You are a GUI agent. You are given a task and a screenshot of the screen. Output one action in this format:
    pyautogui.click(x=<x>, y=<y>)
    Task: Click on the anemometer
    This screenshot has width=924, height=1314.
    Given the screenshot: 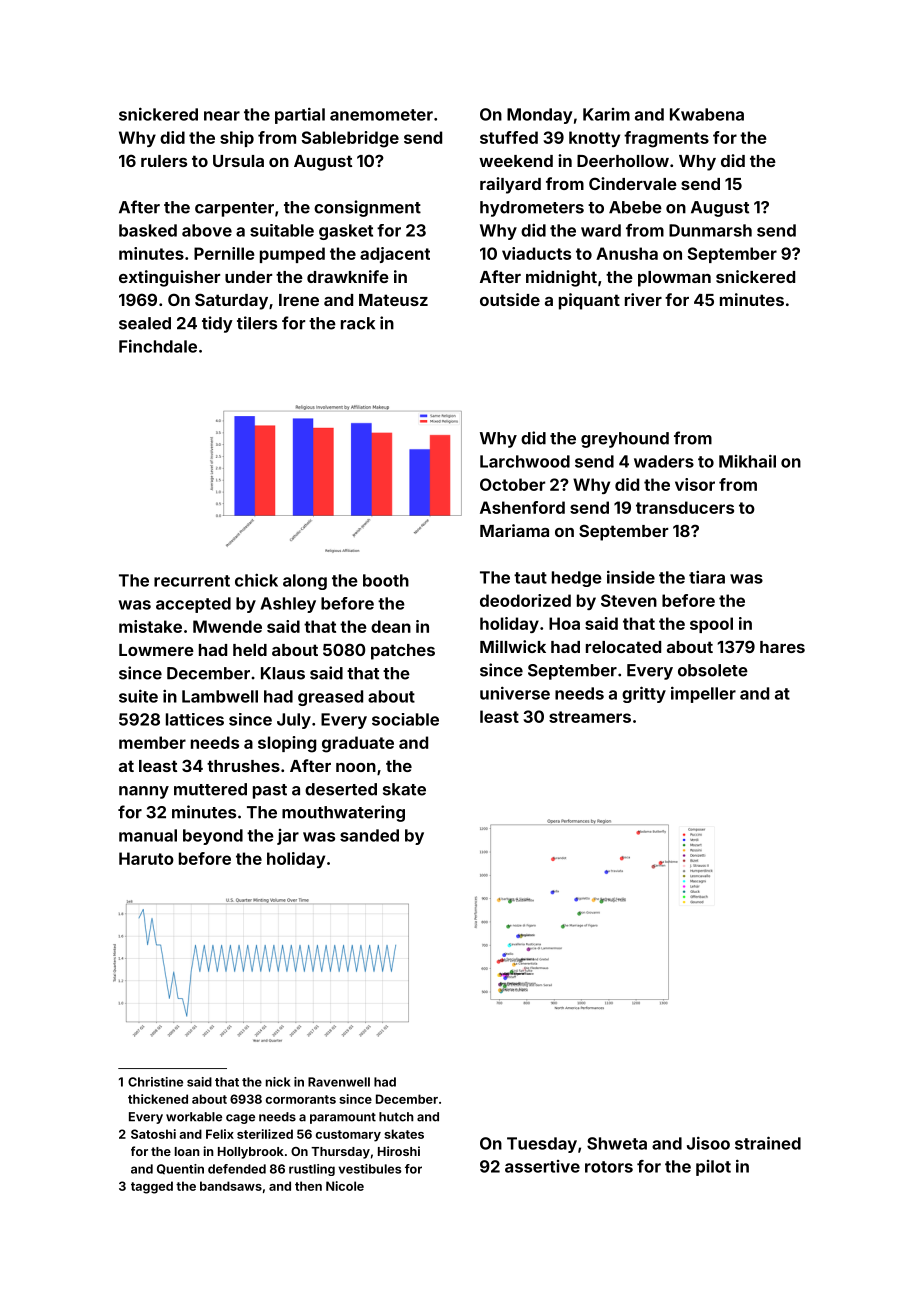 What is the action you would take?
    pyautogui.click(x=381, y=115)
